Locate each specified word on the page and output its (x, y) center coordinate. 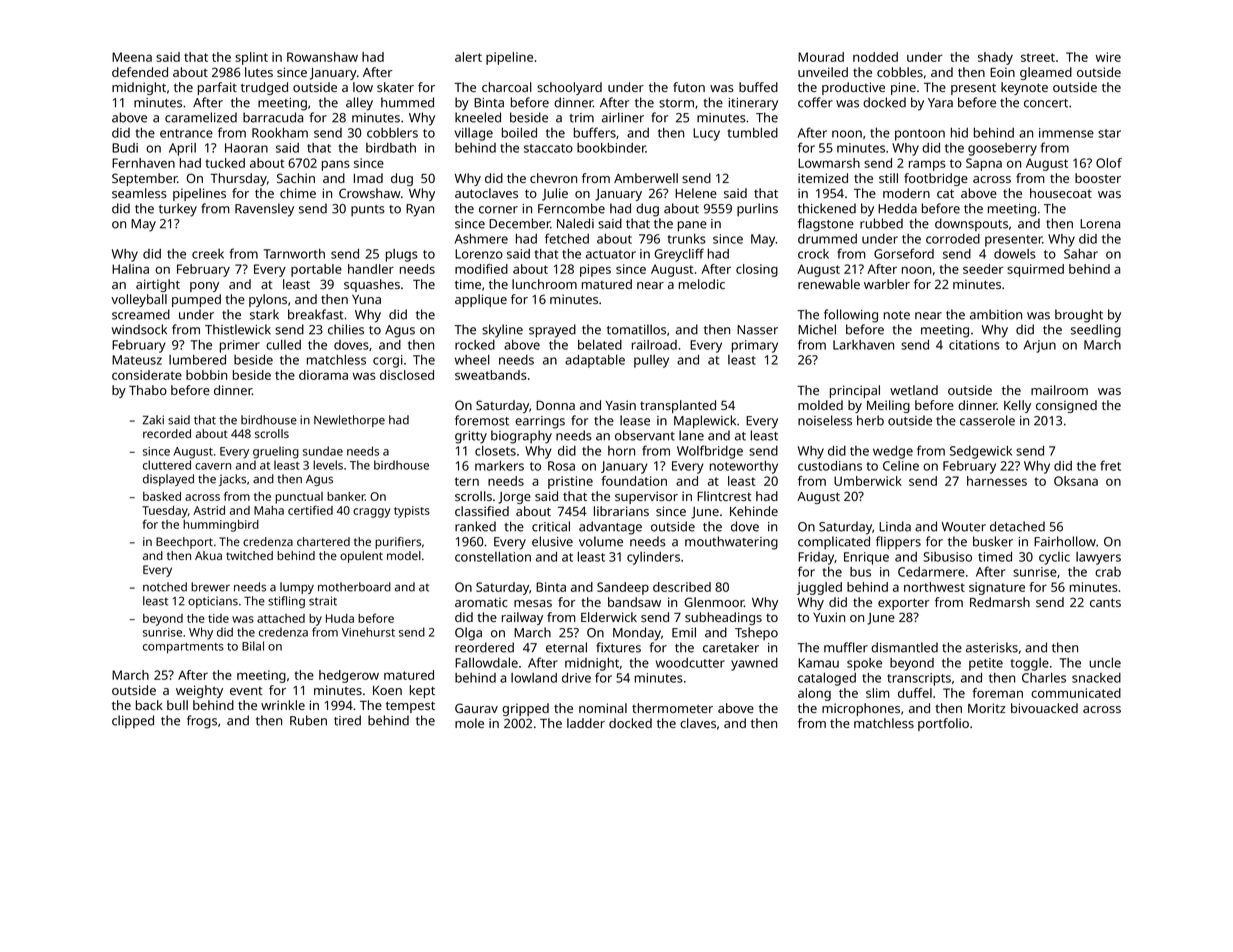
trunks (686, 239)
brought (1079, 316)
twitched (249, 555)
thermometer (672, 708)
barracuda (273, 117)
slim (878, 693)
